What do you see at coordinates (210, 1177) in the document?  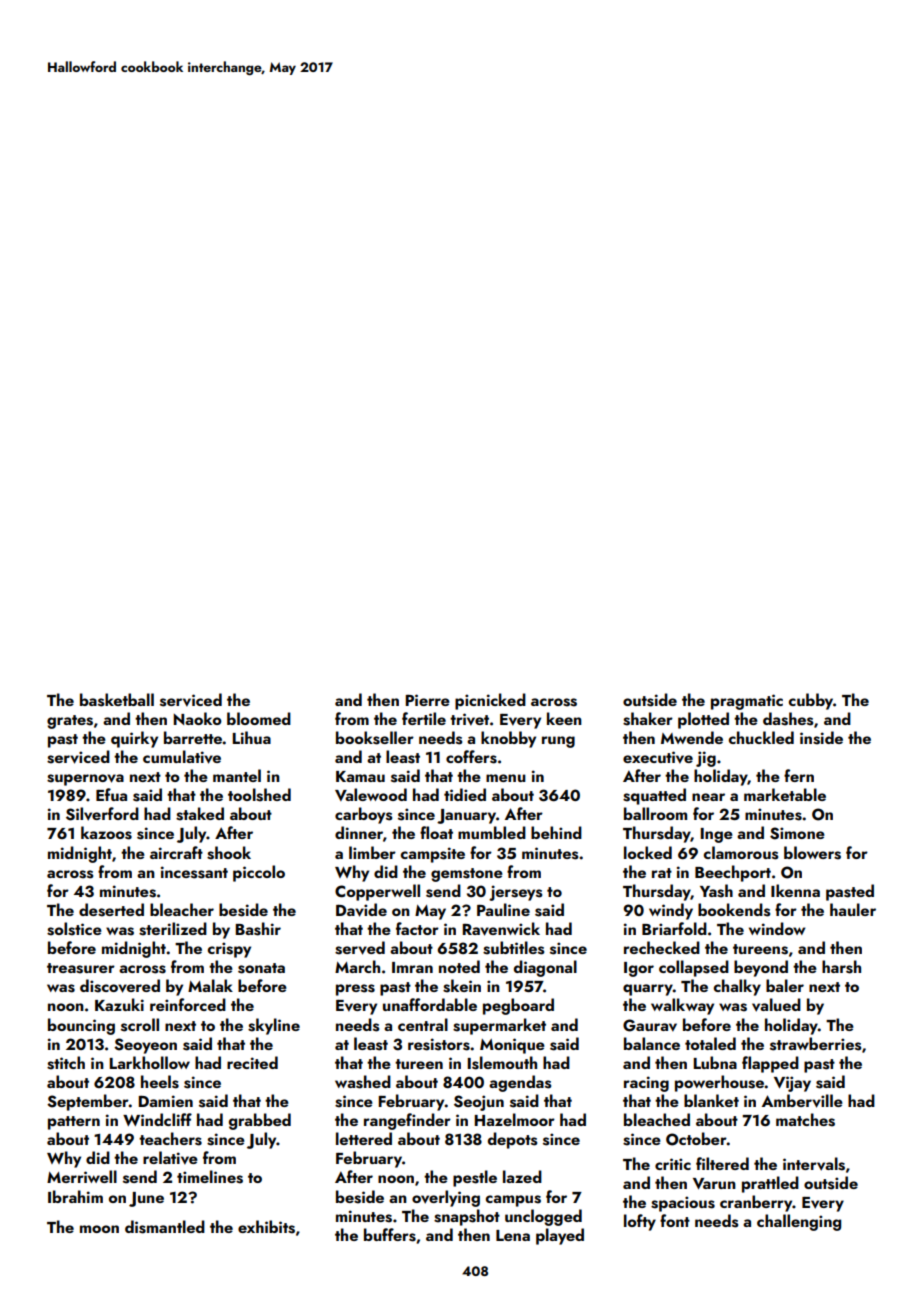 I see `timelines` at bounding box center [210, 1177].
